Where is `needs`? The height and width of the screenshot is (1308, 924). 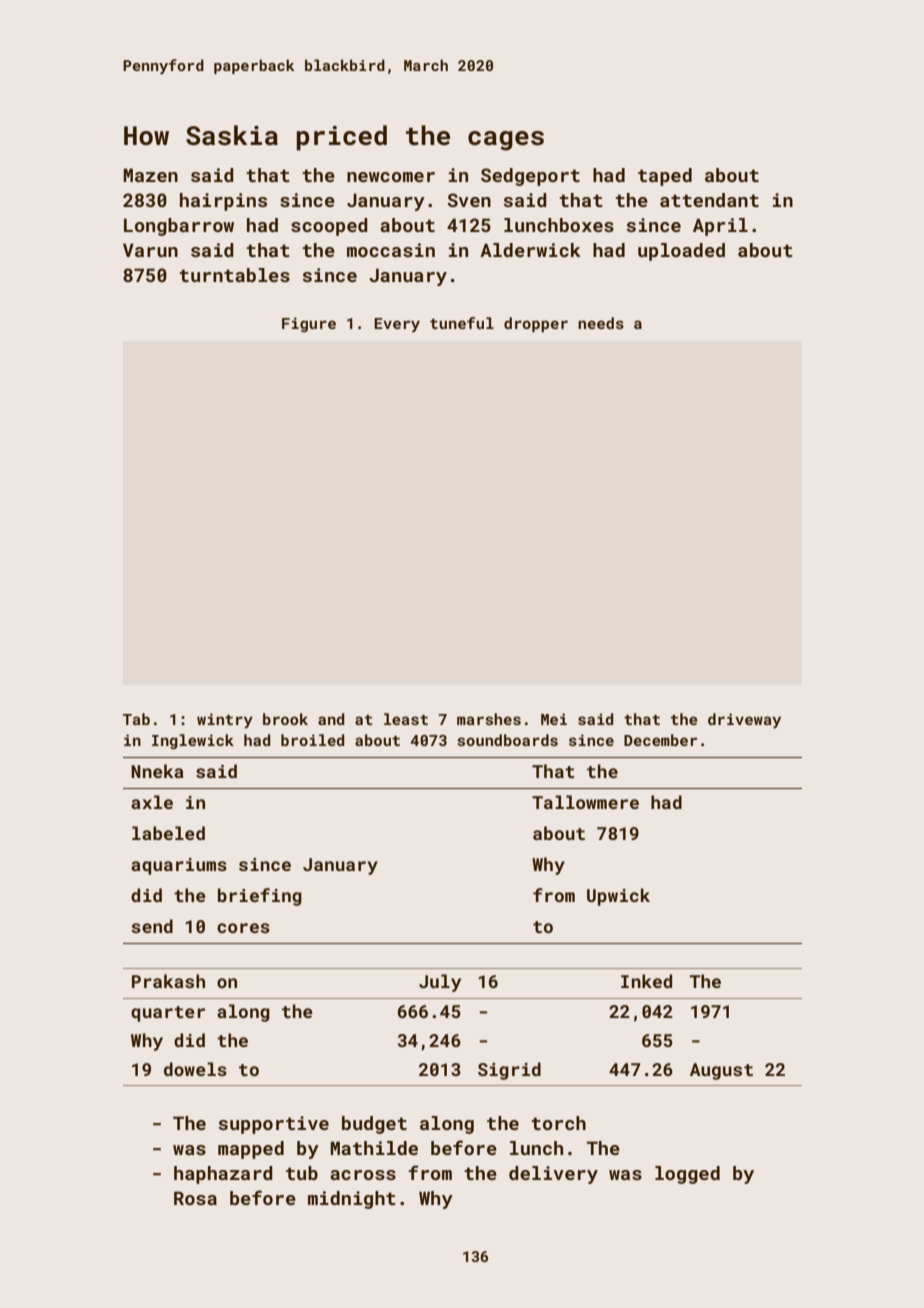
needs is located at coordinates (601, 323).
